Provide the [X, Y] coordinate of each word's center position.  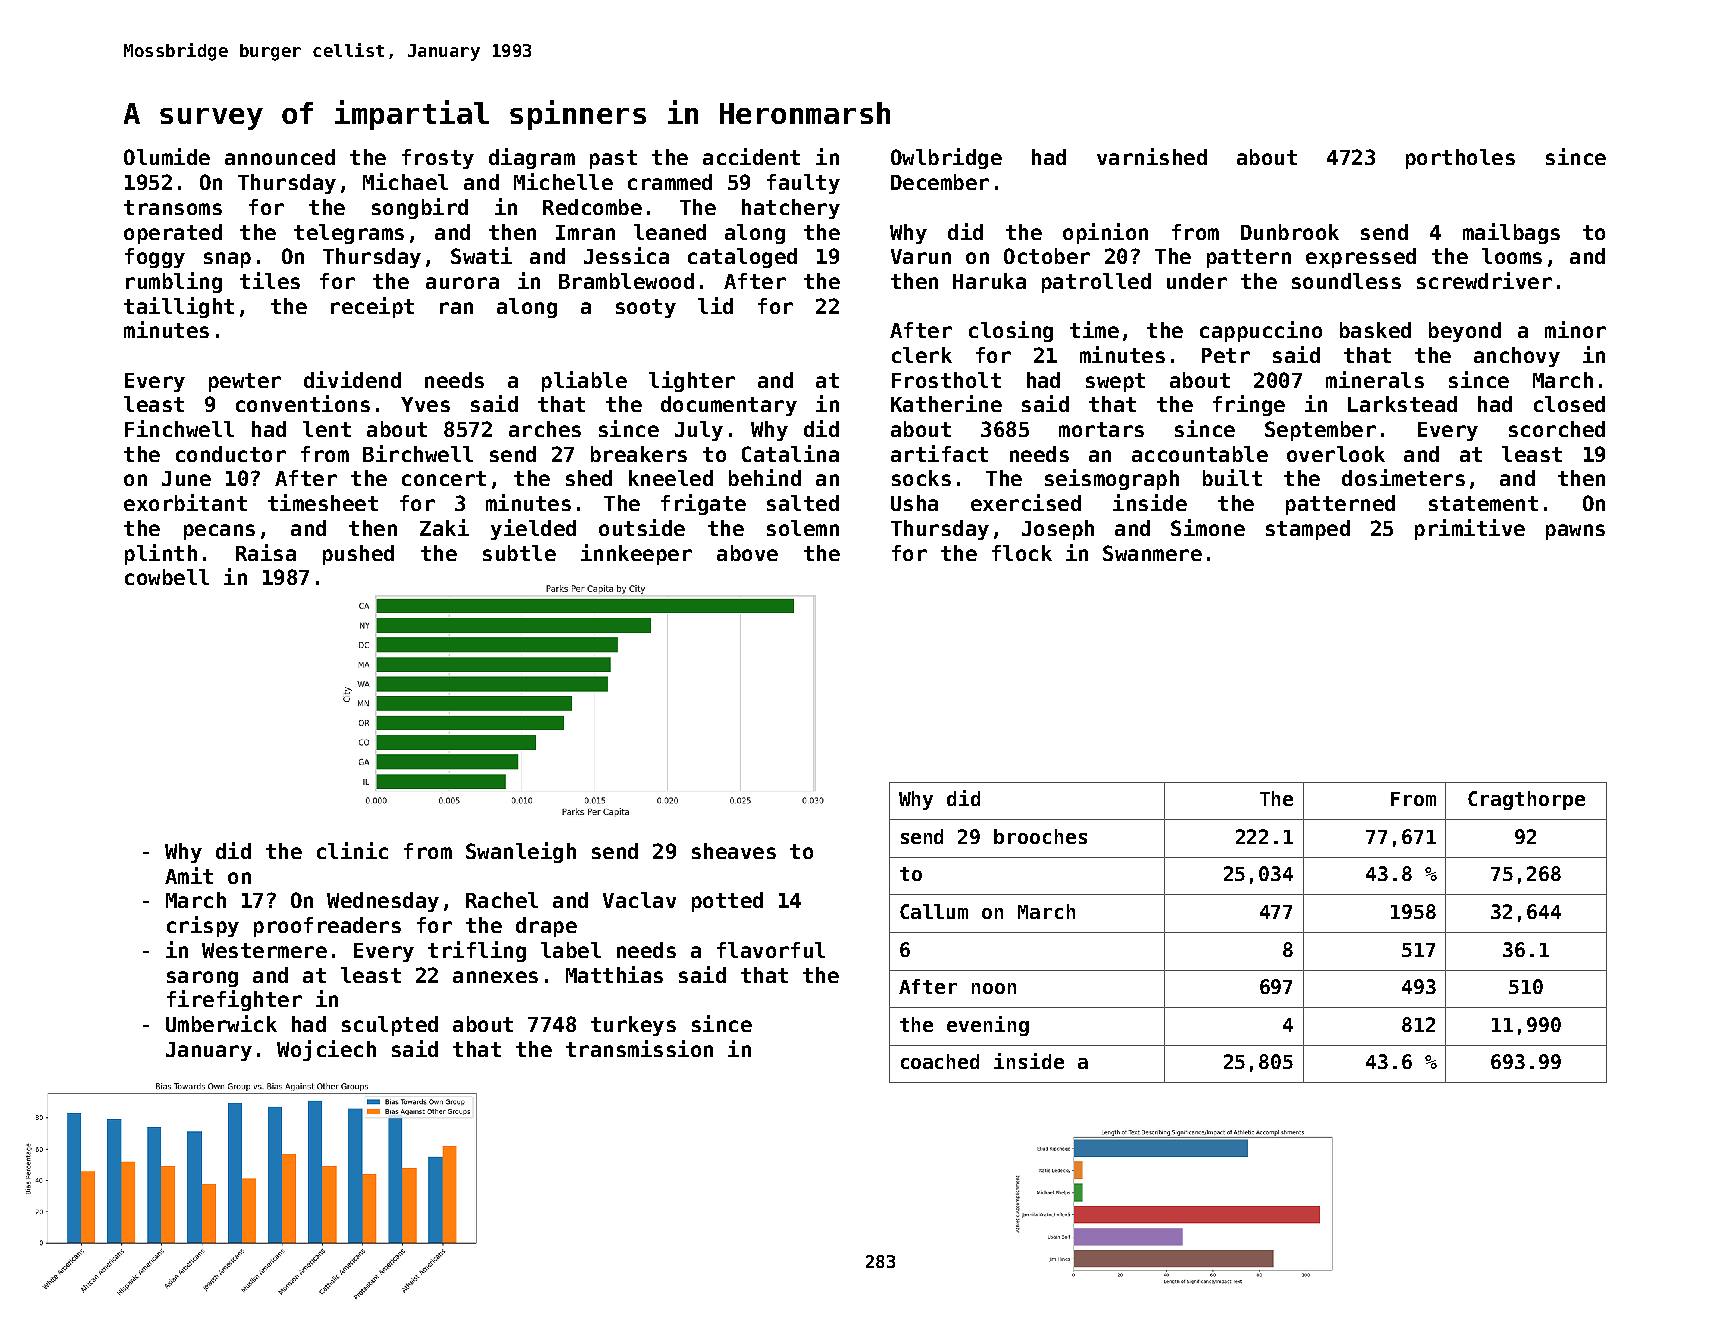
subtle [519, 553]
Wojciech [326, 1050]
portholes [1460, 159]
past [613, 159]
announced [280, 157]
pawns [1575, 532]
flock [1022, 553]
